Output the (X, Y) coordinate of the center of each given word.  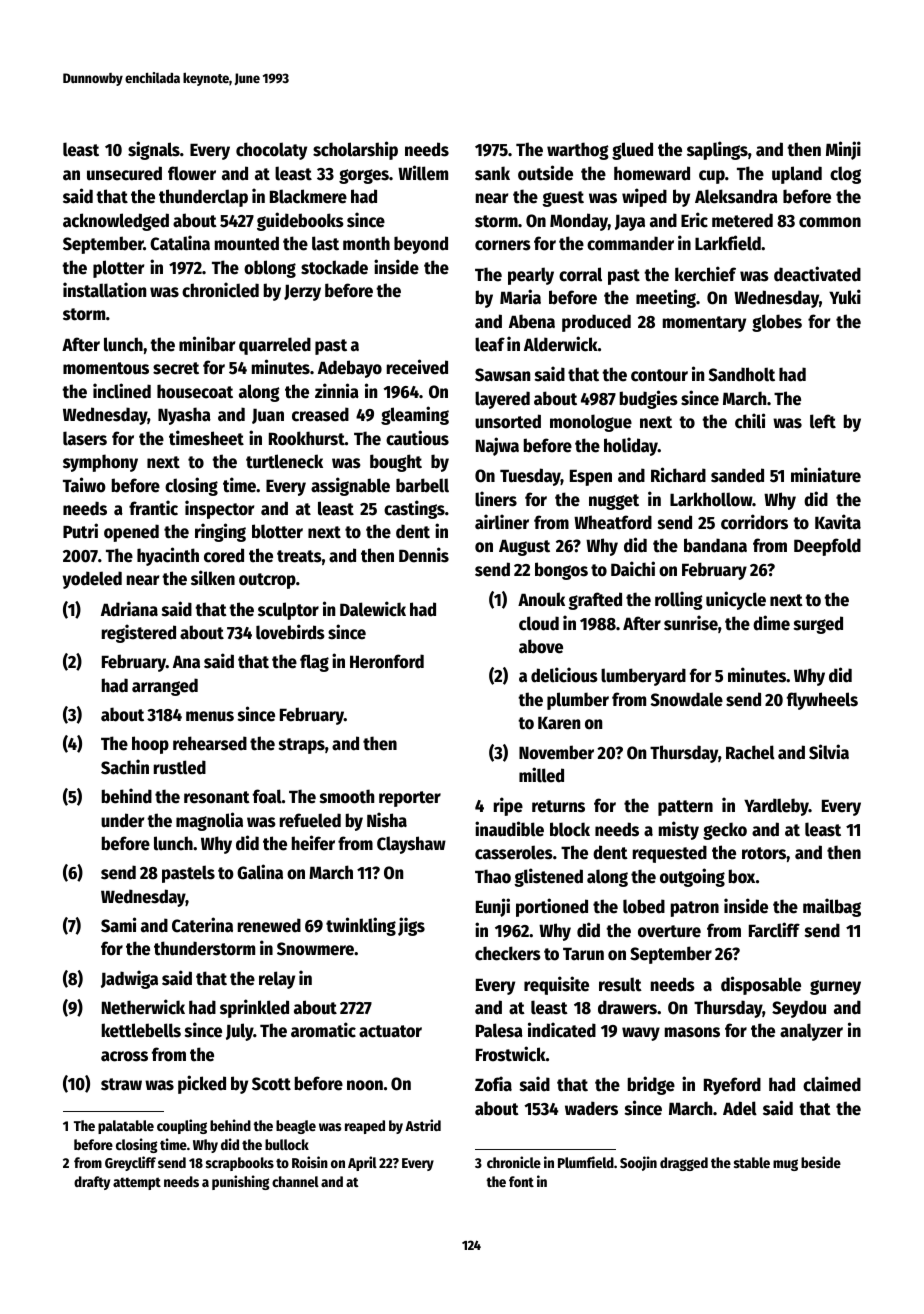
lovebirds (290, 632)
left (823, 421)
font (521, 1181)
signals (154, 150)
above (541, 646)
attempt (137, 1183)
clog (845, 175)
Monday (579, 222)
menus (210, 716)
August (524, 547)
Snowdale (687, 699)
